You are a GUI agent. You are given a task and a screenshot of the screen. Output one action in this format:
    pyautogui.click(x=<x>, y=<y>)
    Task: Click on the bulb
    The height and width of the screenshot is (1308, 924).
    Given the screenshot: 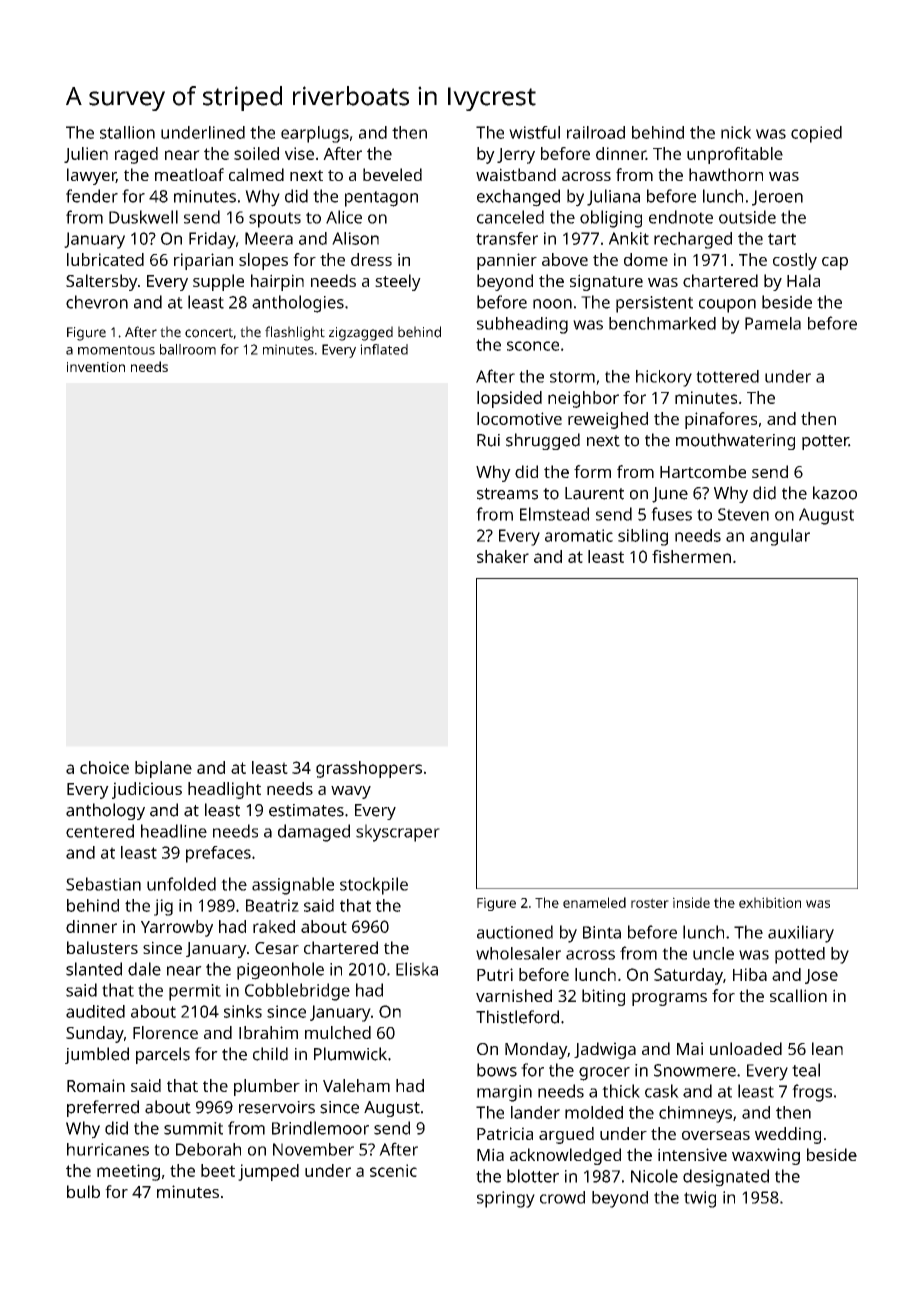 What is the action you would take?
    pyautogui.click(x=83, y=1191)
